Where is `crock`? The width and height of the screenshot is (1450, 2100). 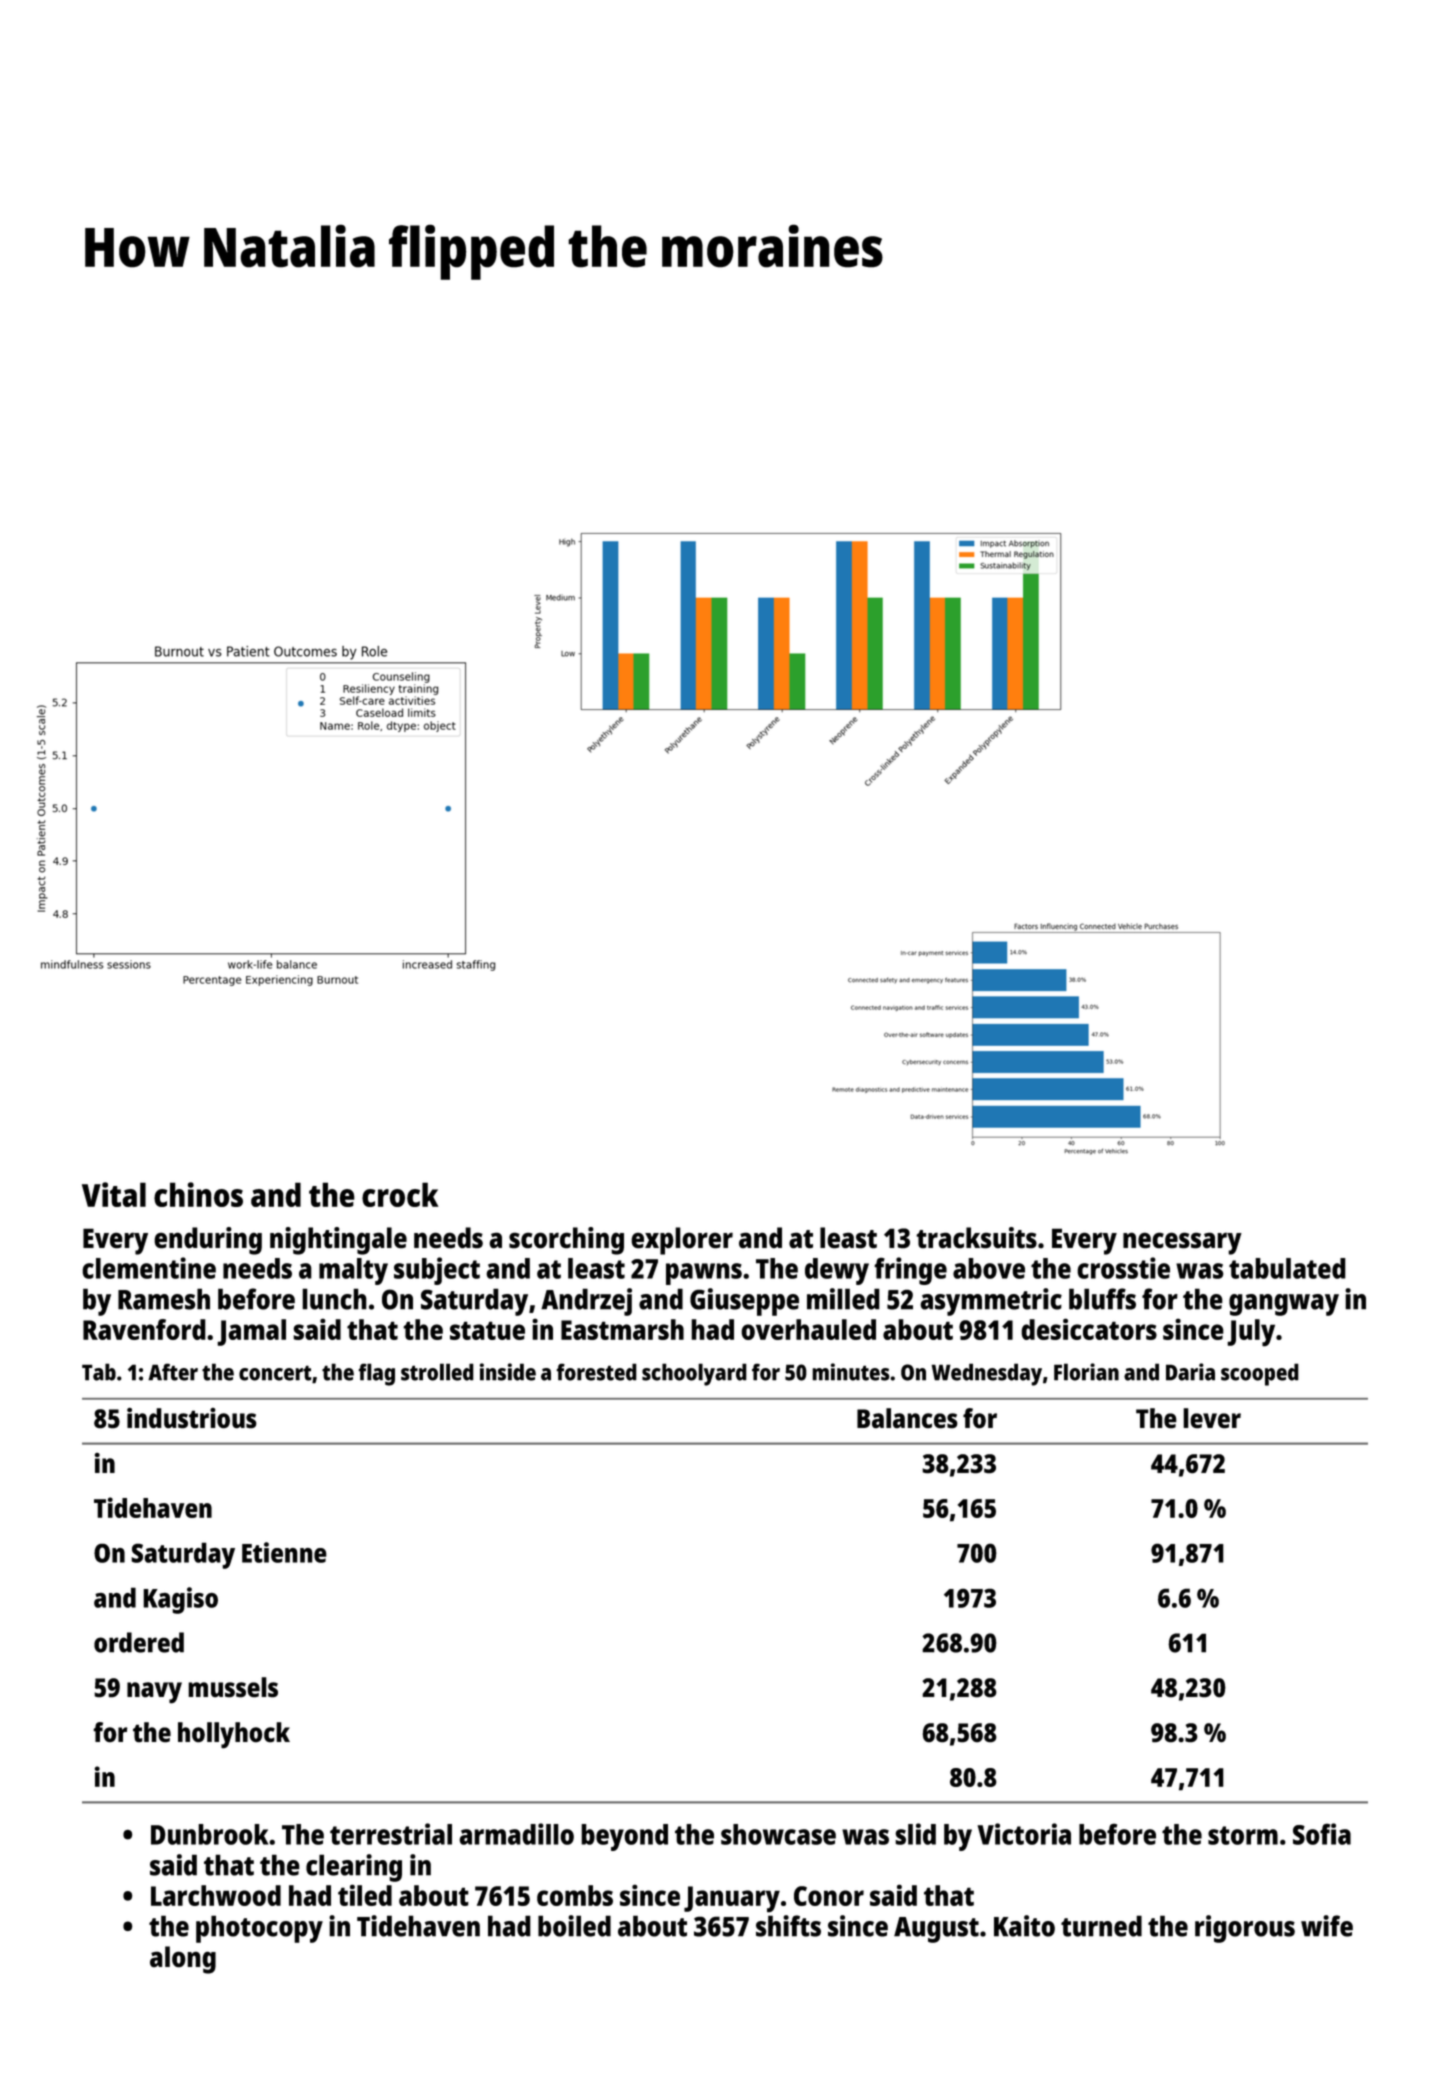 crock is located at coordinates (400, 1194).
